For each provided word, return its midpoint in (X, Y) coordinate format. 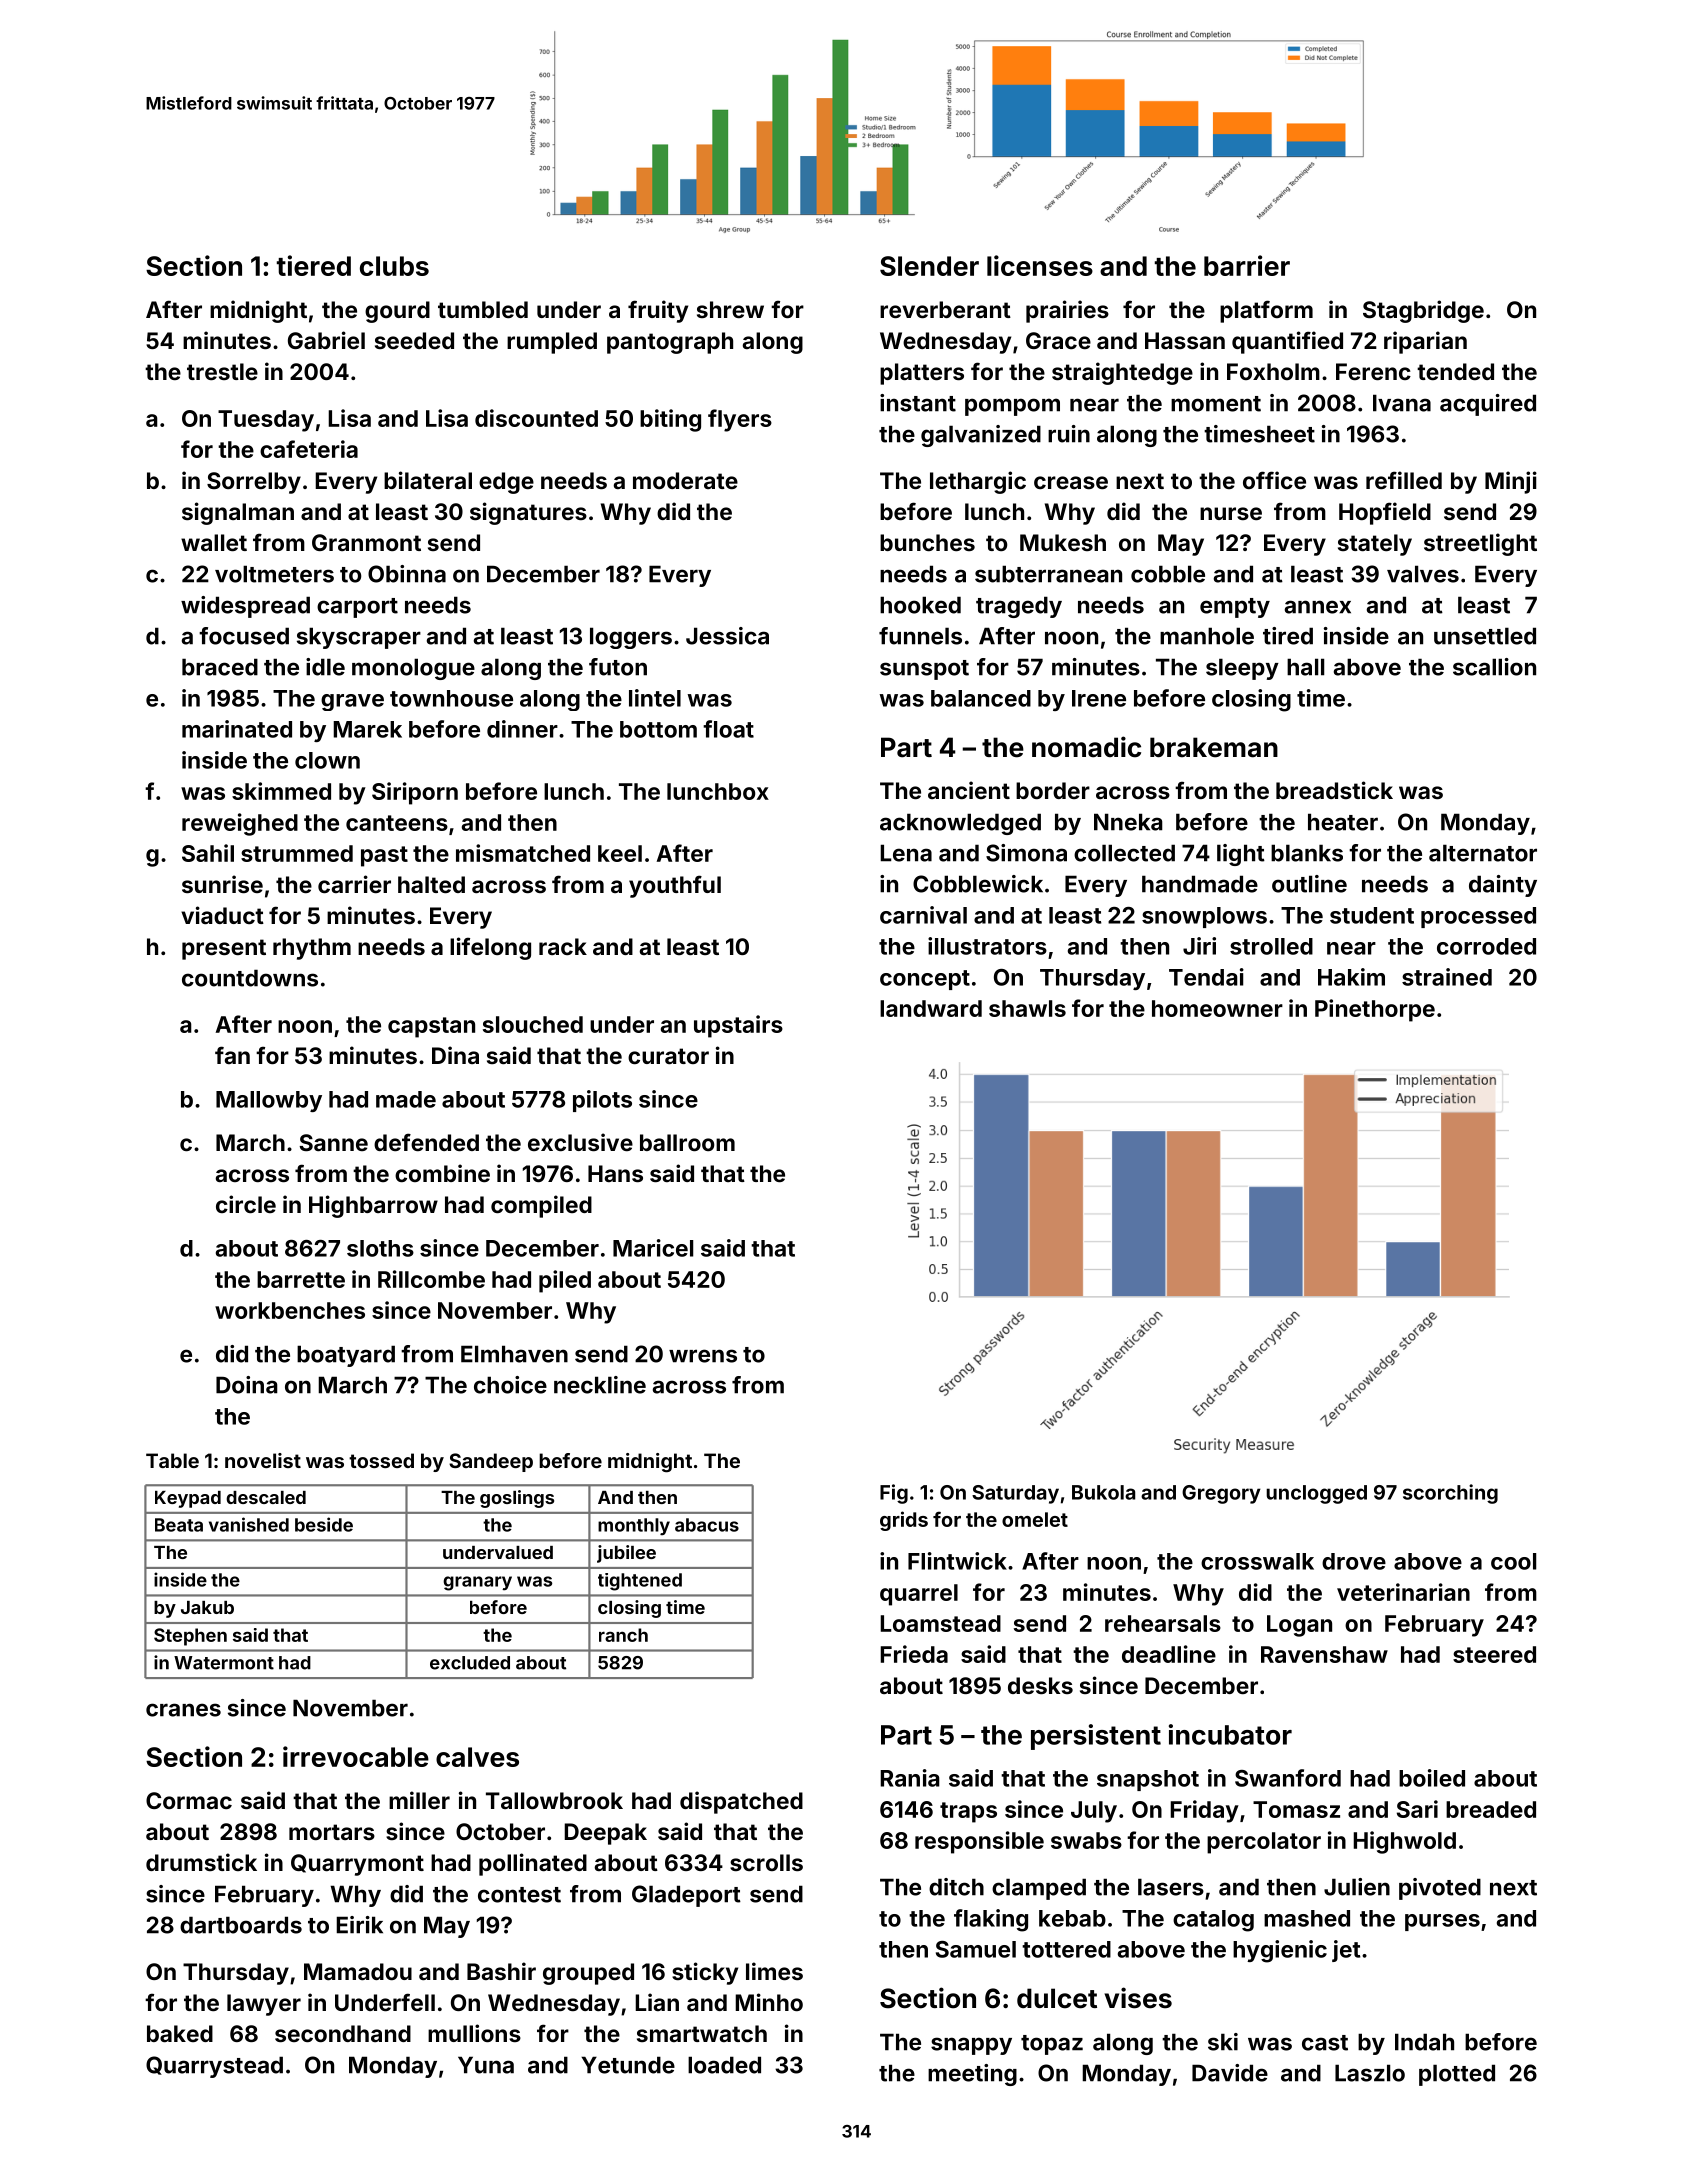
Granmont (366, 542)
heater (1343, 822)
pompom (1012, 407)
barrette (301, 1279)
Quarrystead (214, 2067)
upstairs (738, 1026)
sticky (705, 1973)
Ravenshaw (1324, 1654)
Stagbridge (1423, 311)
